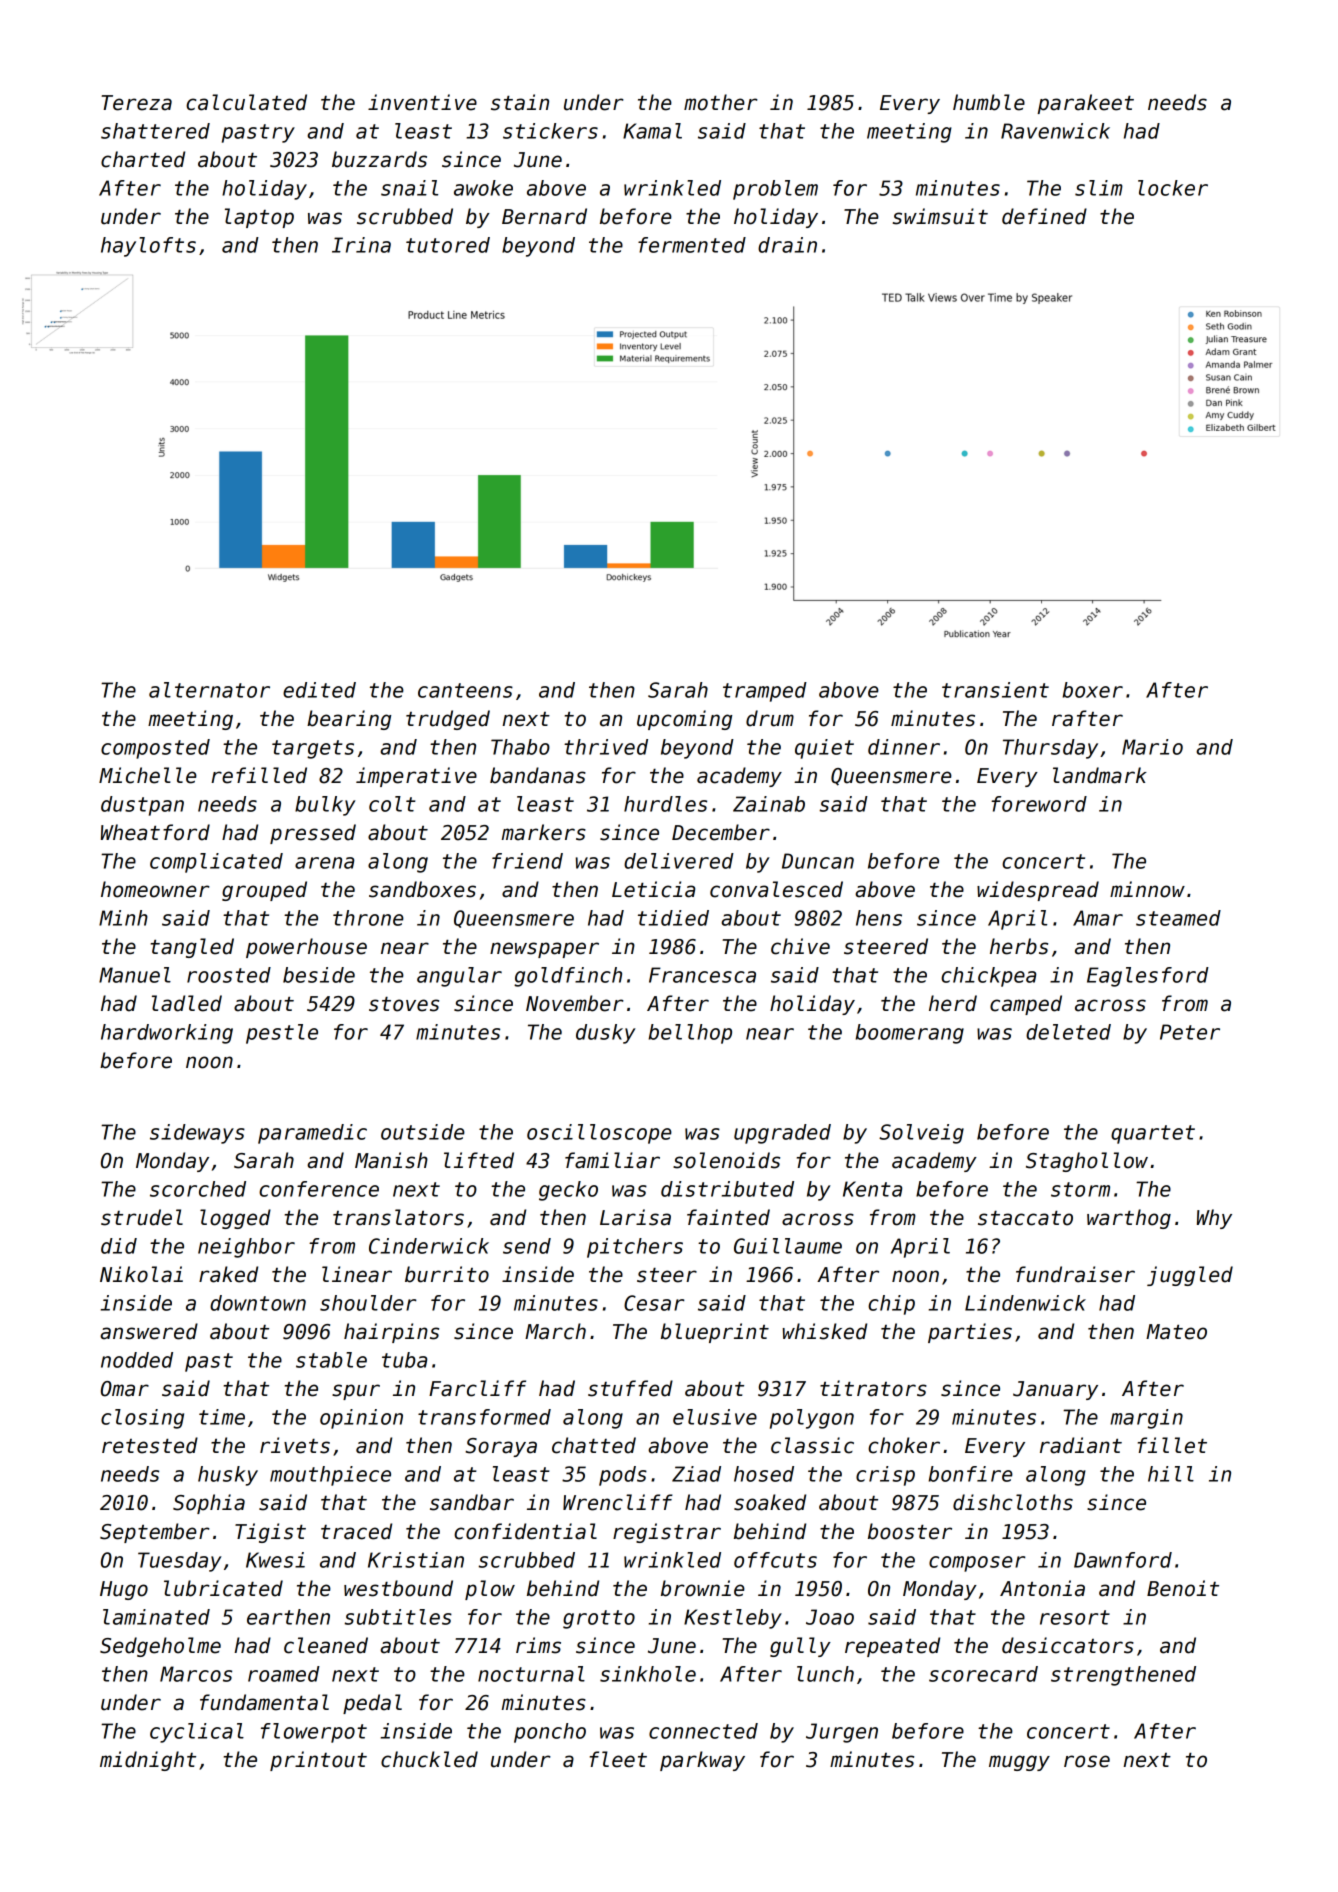  I want to click on mother, so click(721, 102).
